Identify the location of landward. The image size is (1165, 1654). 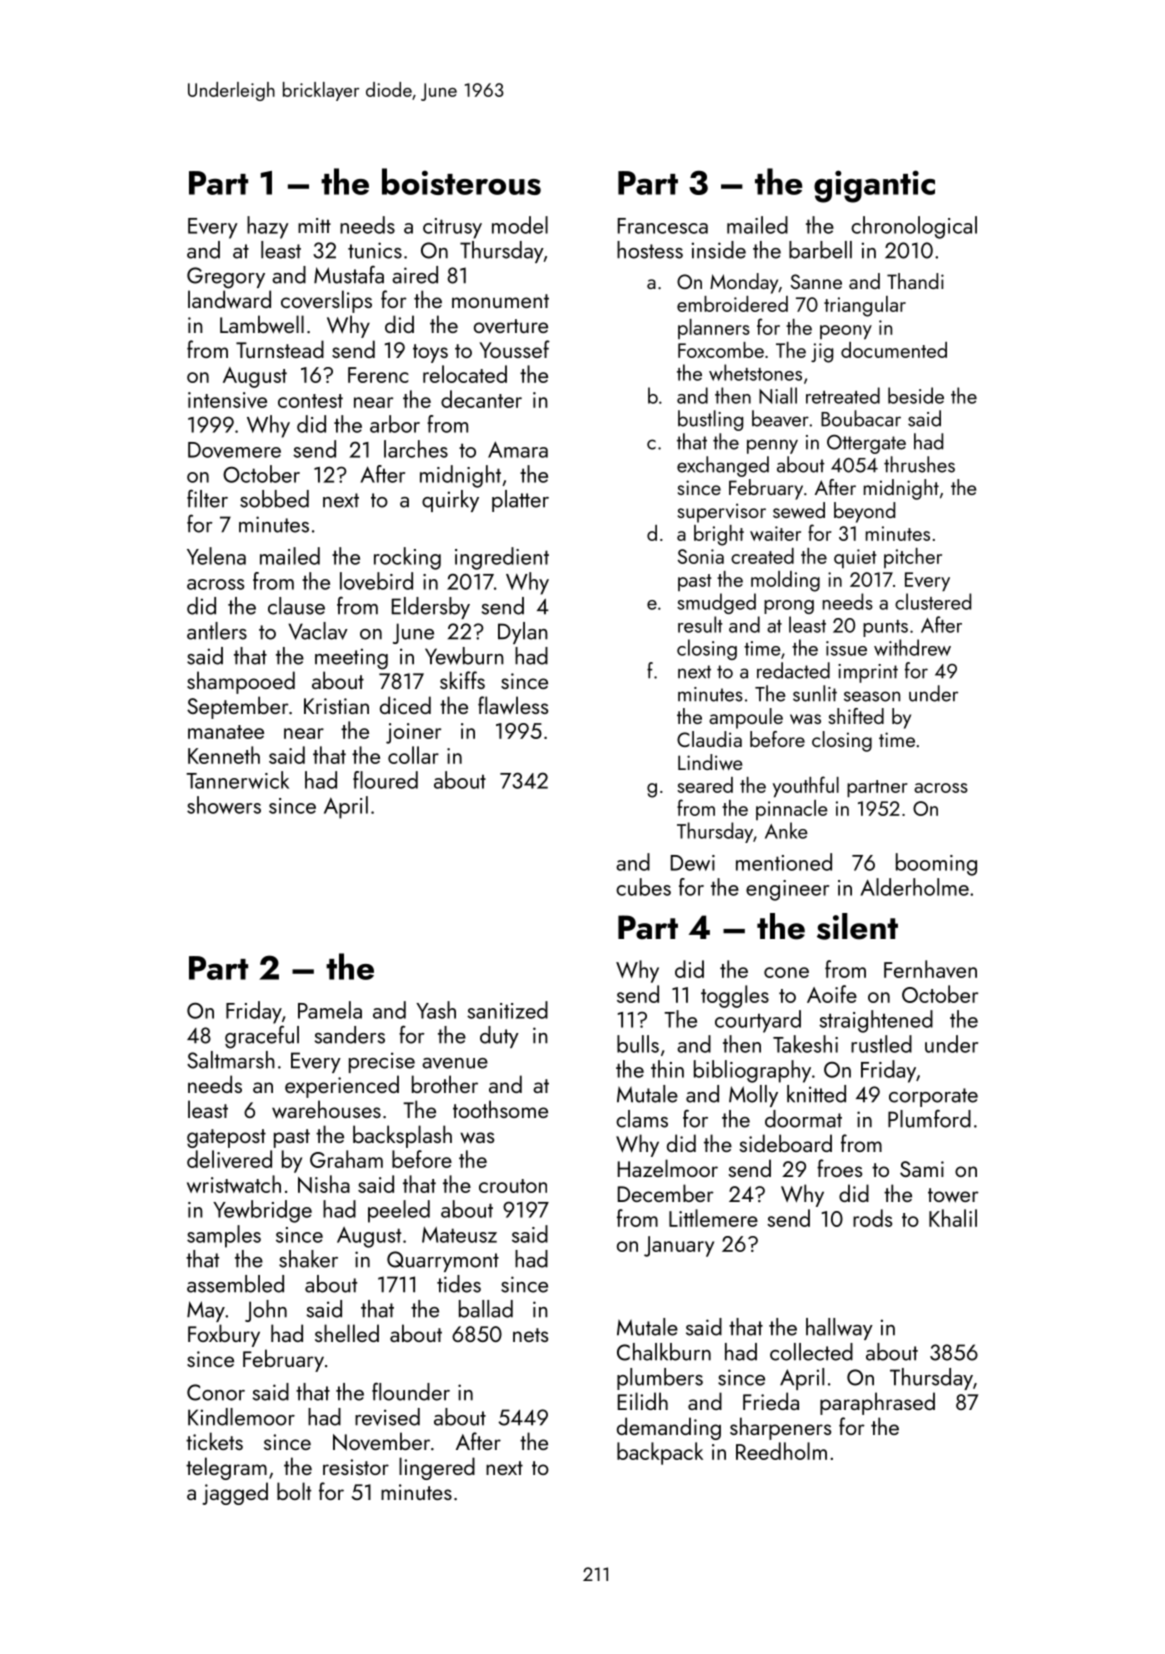
(229, 299).
